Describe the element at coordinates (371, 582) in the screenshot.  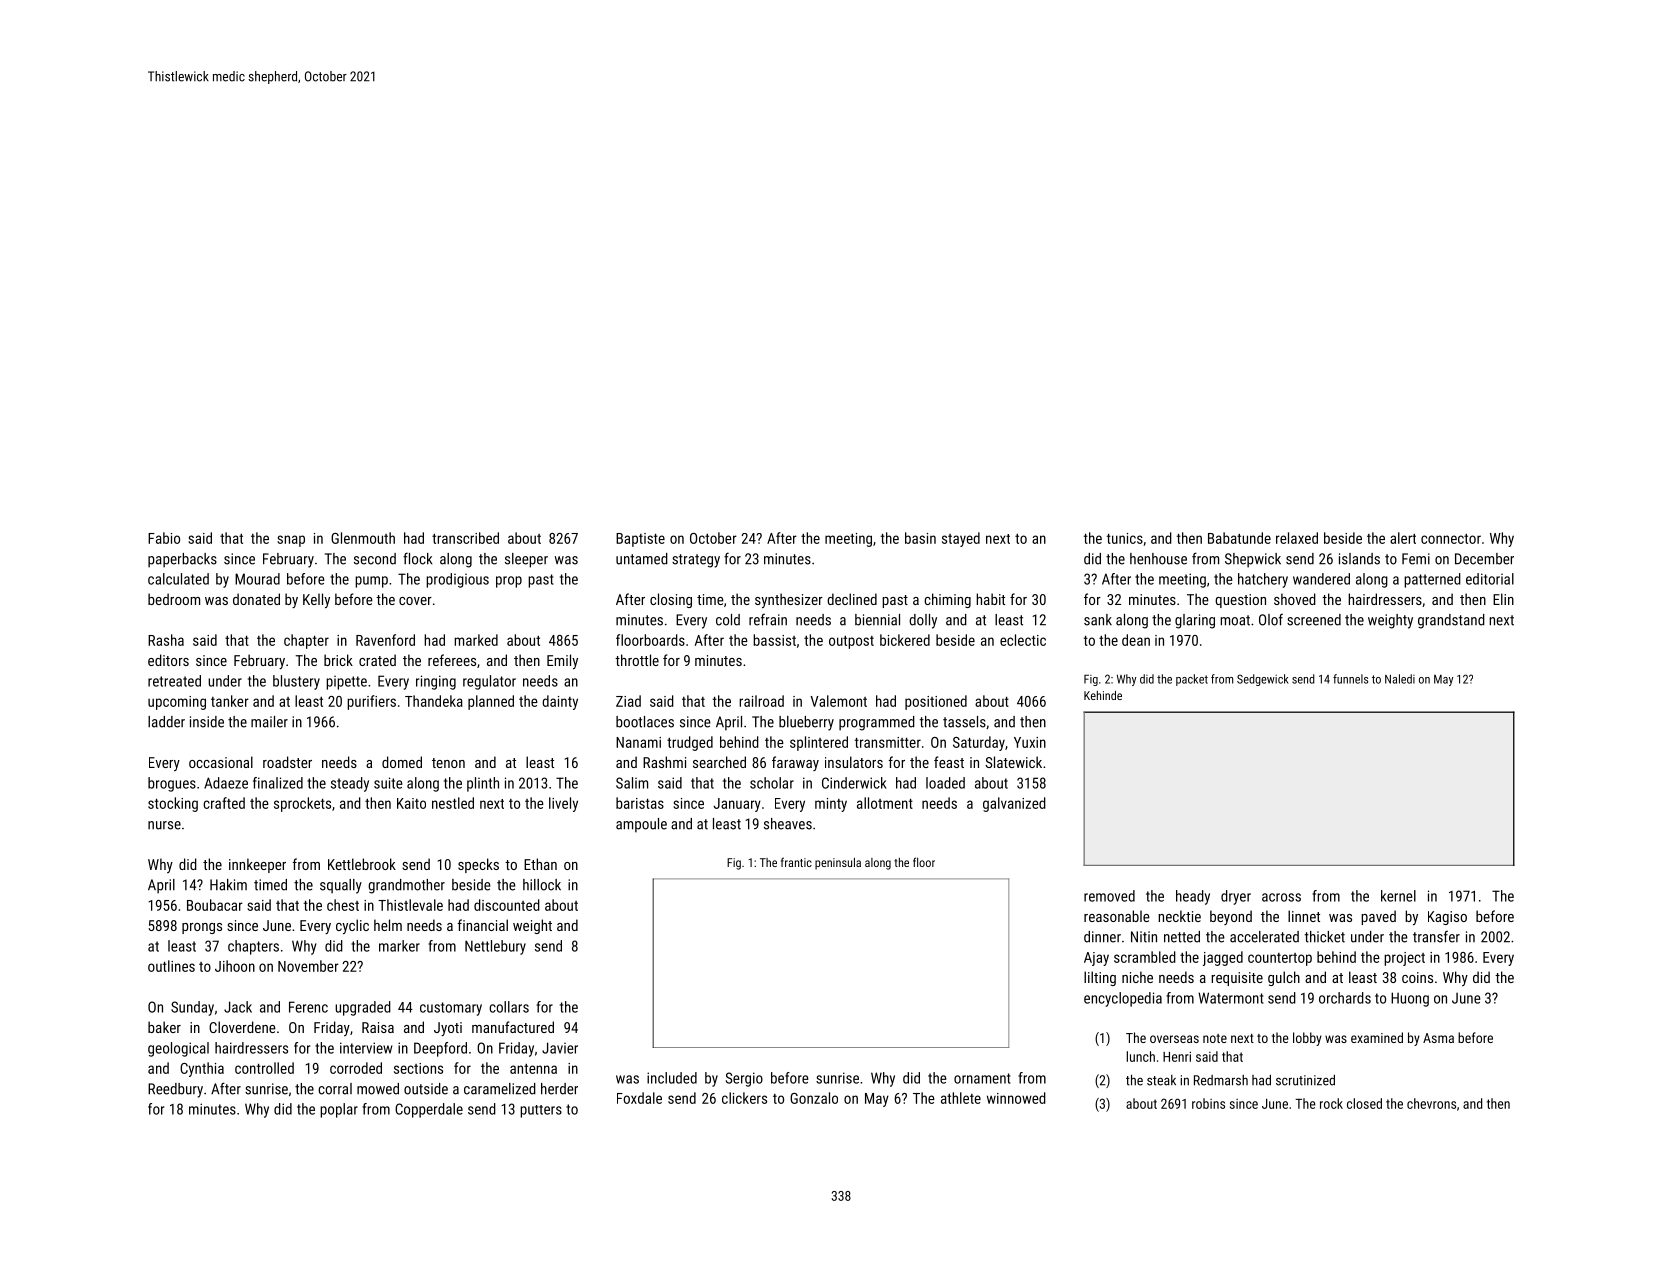
I see `pump` at that location.
